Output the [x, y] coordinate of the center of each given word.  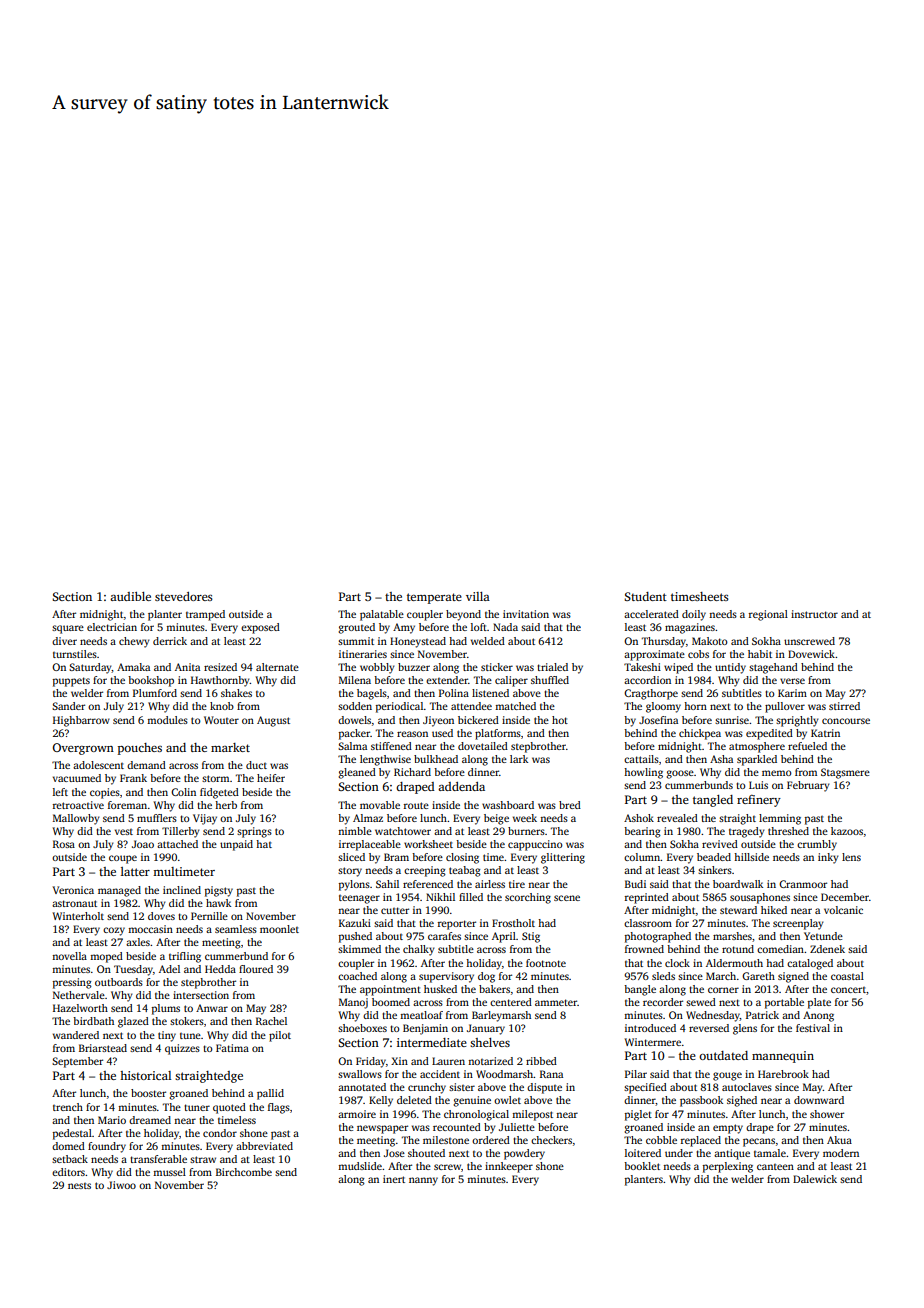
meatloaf [421, 1015]
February [808, 786]
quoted [229, 1108]
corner [723, 990]
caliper [511, 681]
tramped [205, 615]
